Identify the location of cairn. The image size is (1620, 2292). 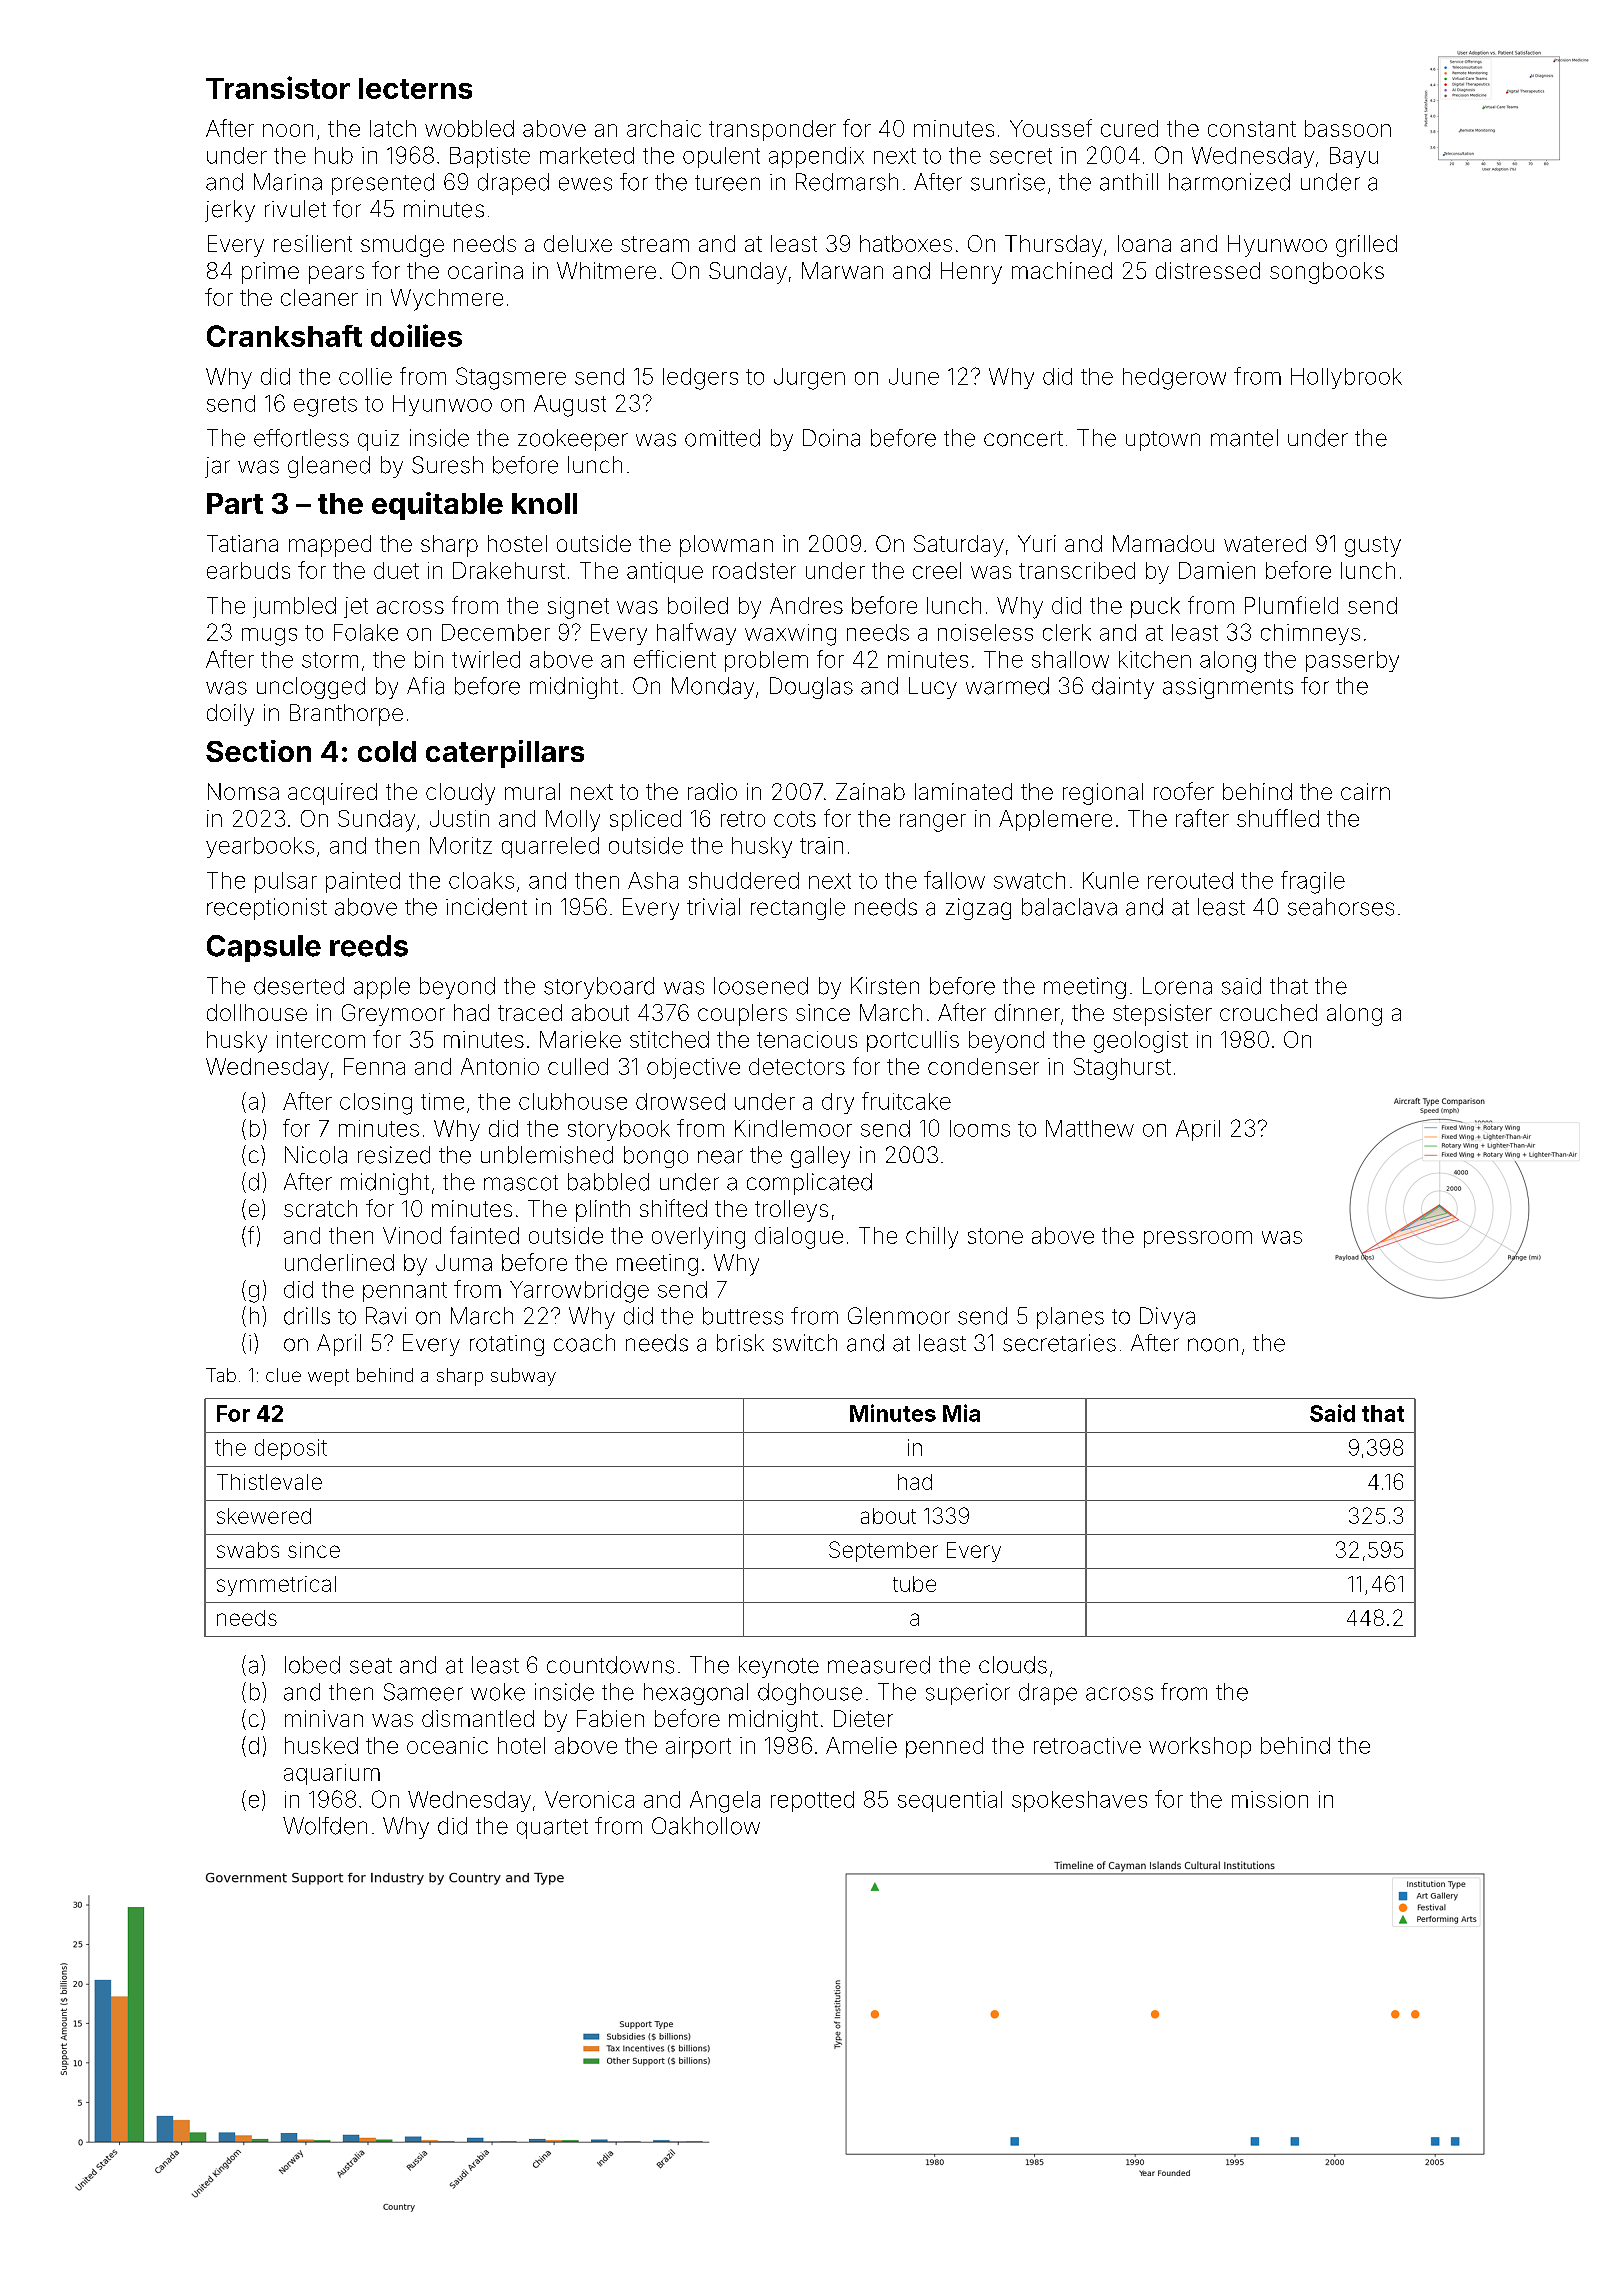
(1365, 791).
